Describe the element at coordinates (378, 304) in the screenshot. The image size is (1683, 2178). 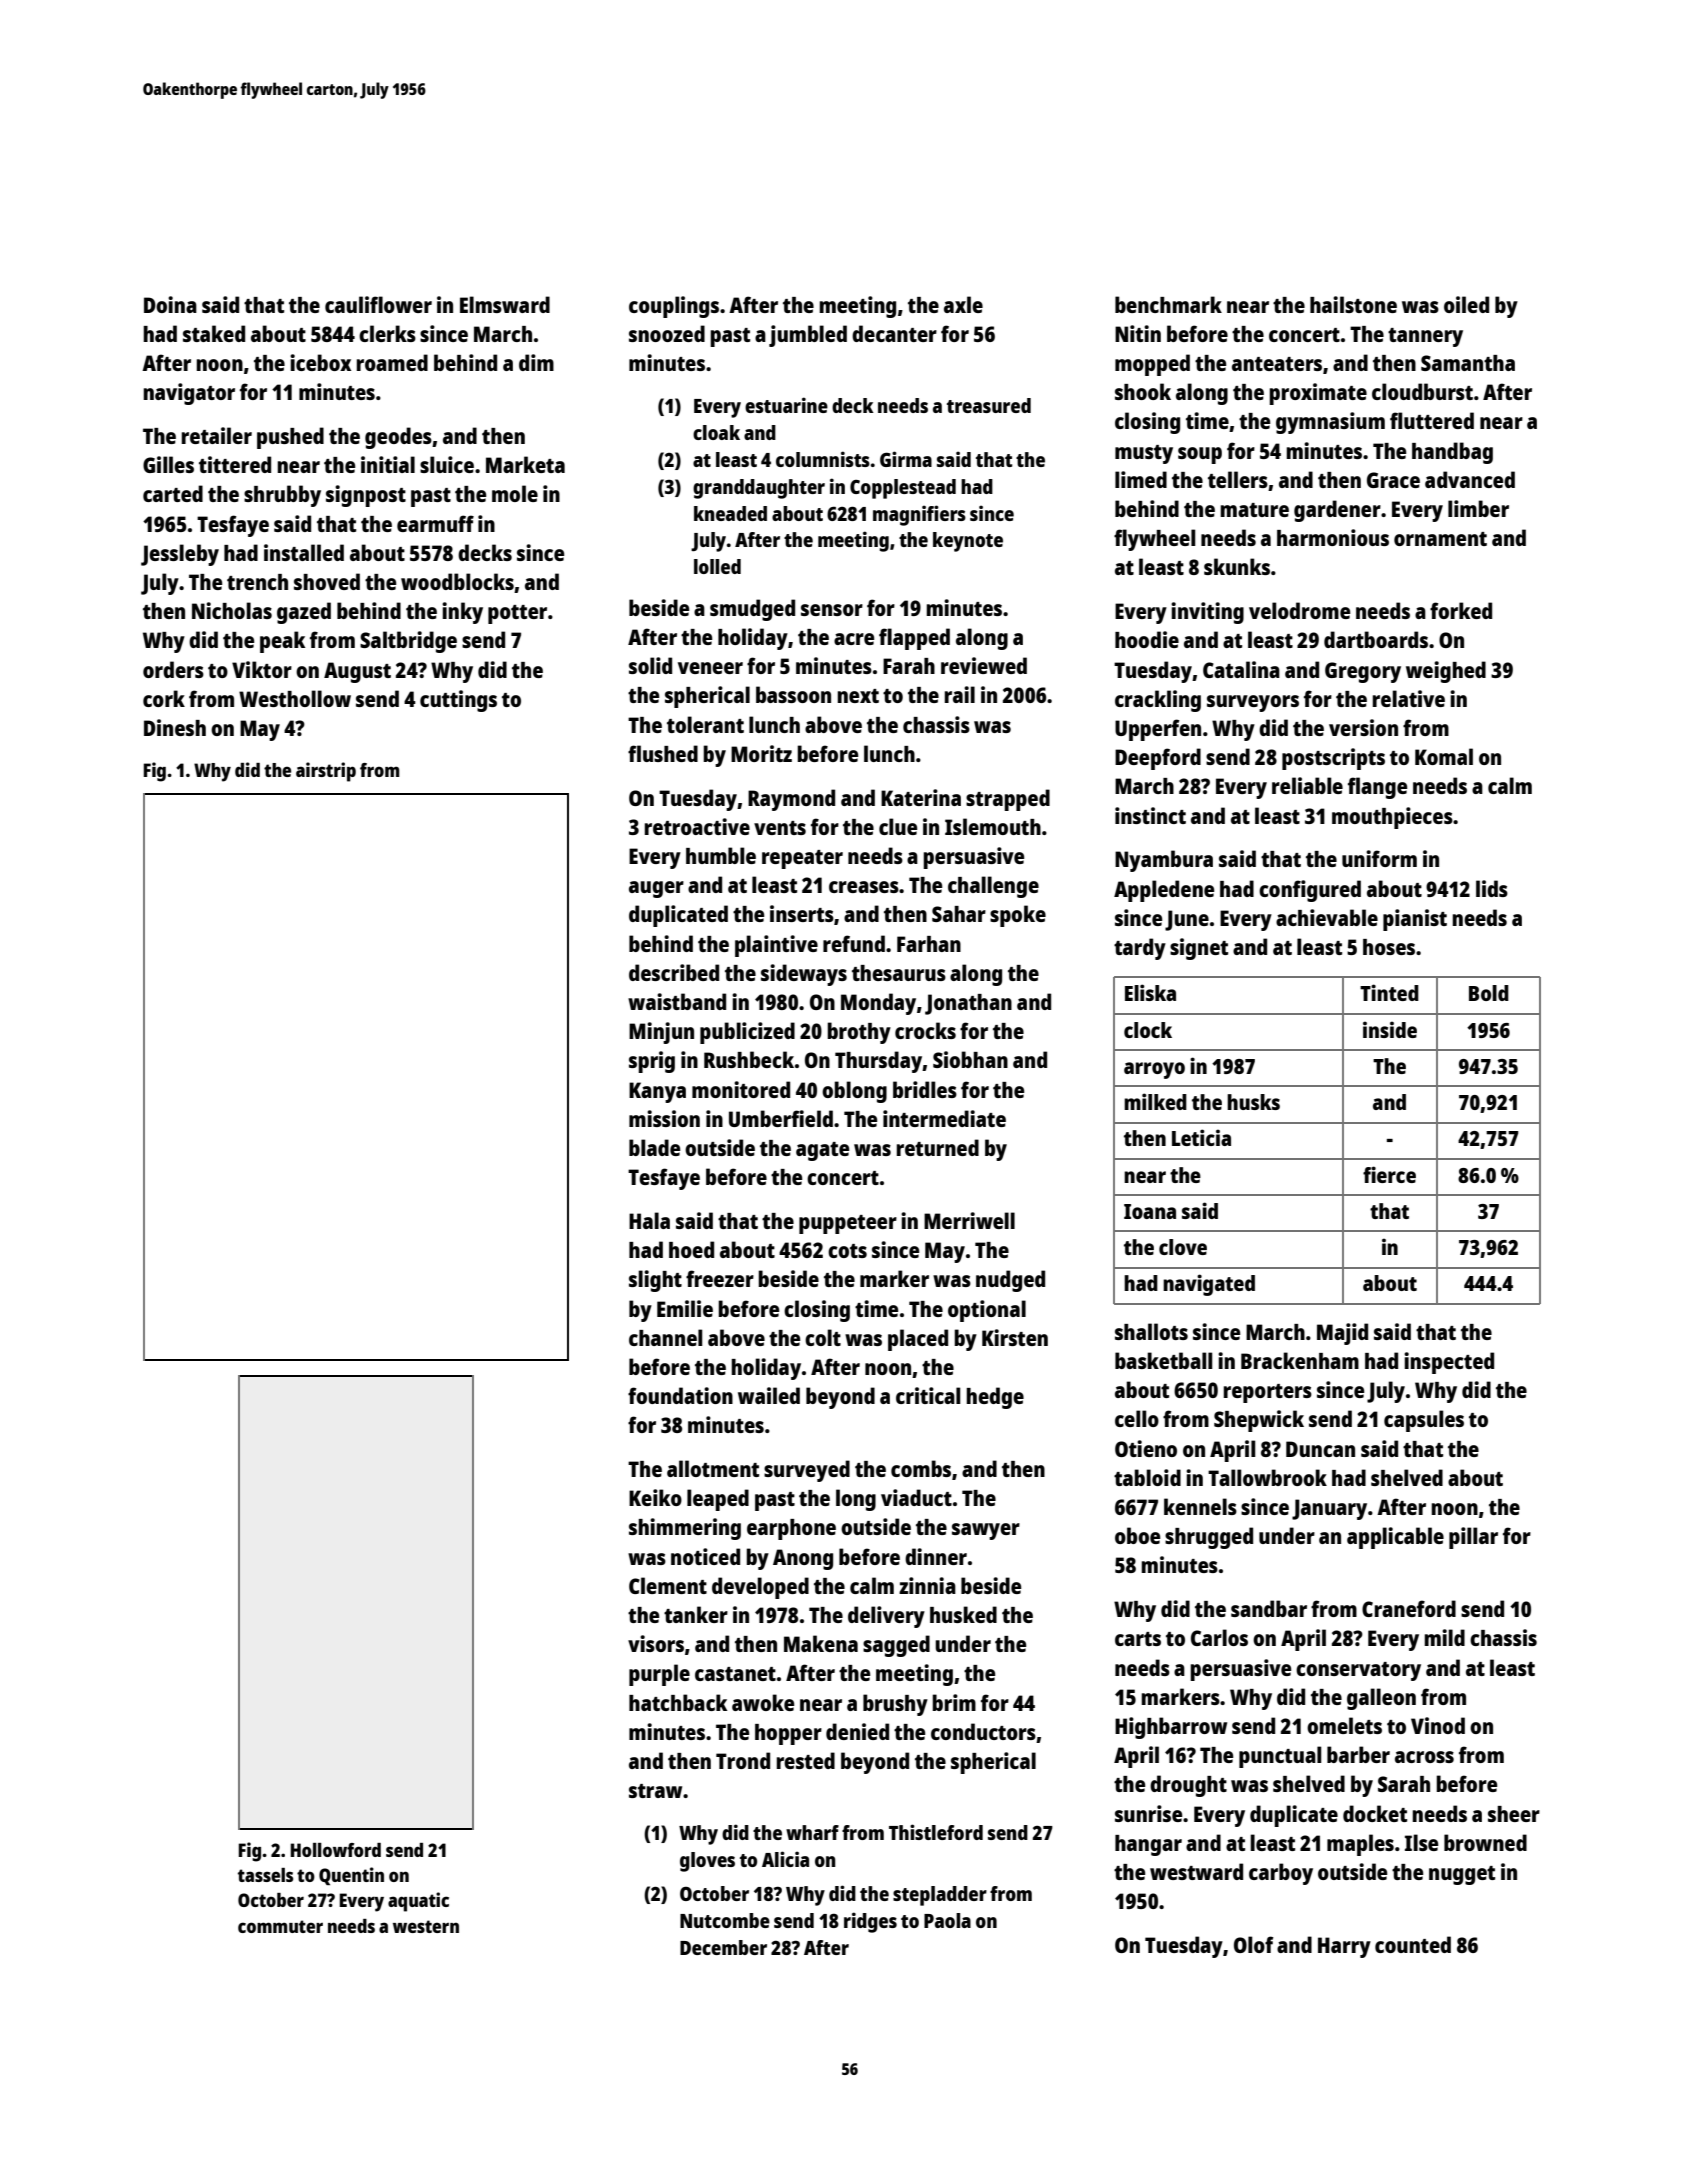
I see `cauliflower` at that location.
